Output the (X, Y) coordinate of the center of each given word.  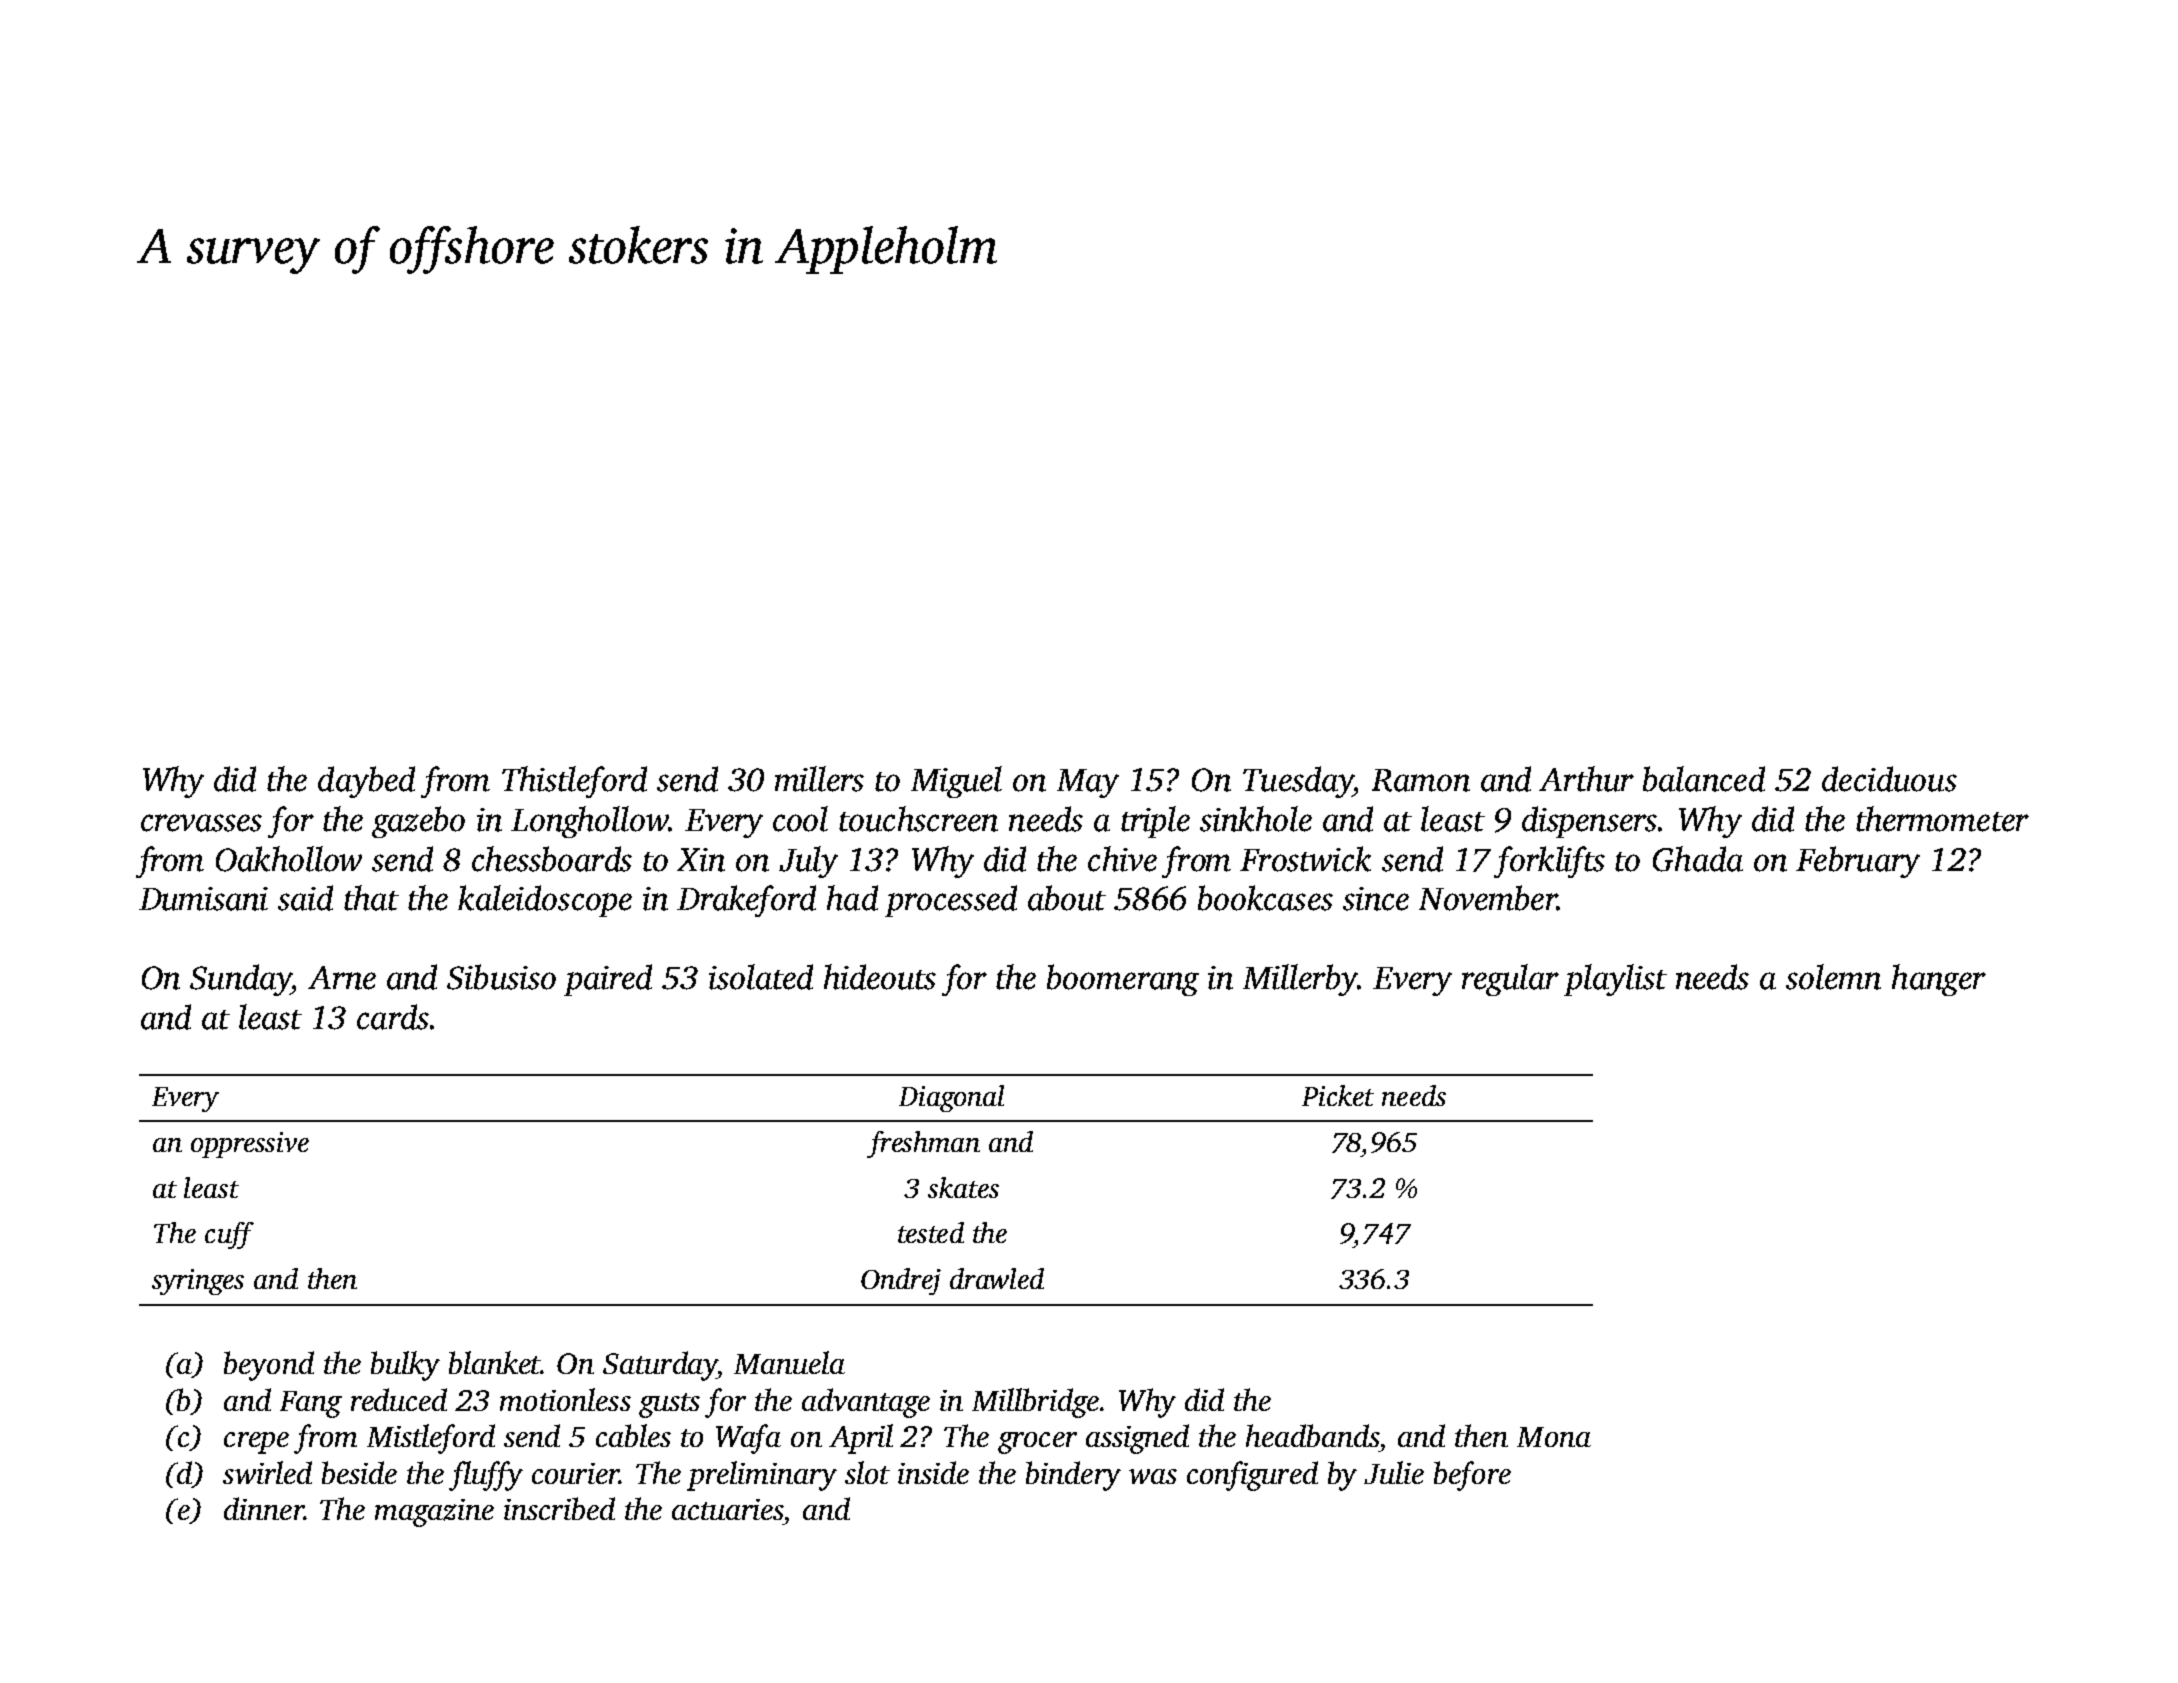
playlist (1615, 980)
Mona (1554, 1437)
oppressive (250, 1145)
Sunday (241, 980)
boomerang (1123, 980)
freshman (923, 1144)
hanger (1939, 980)
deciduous (1889, 779)
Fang (311, 1404)
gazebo (418, 822)
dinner (264, 1508)
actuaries (727, 1509)
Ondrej (901, 1281)
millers (819, 779)
